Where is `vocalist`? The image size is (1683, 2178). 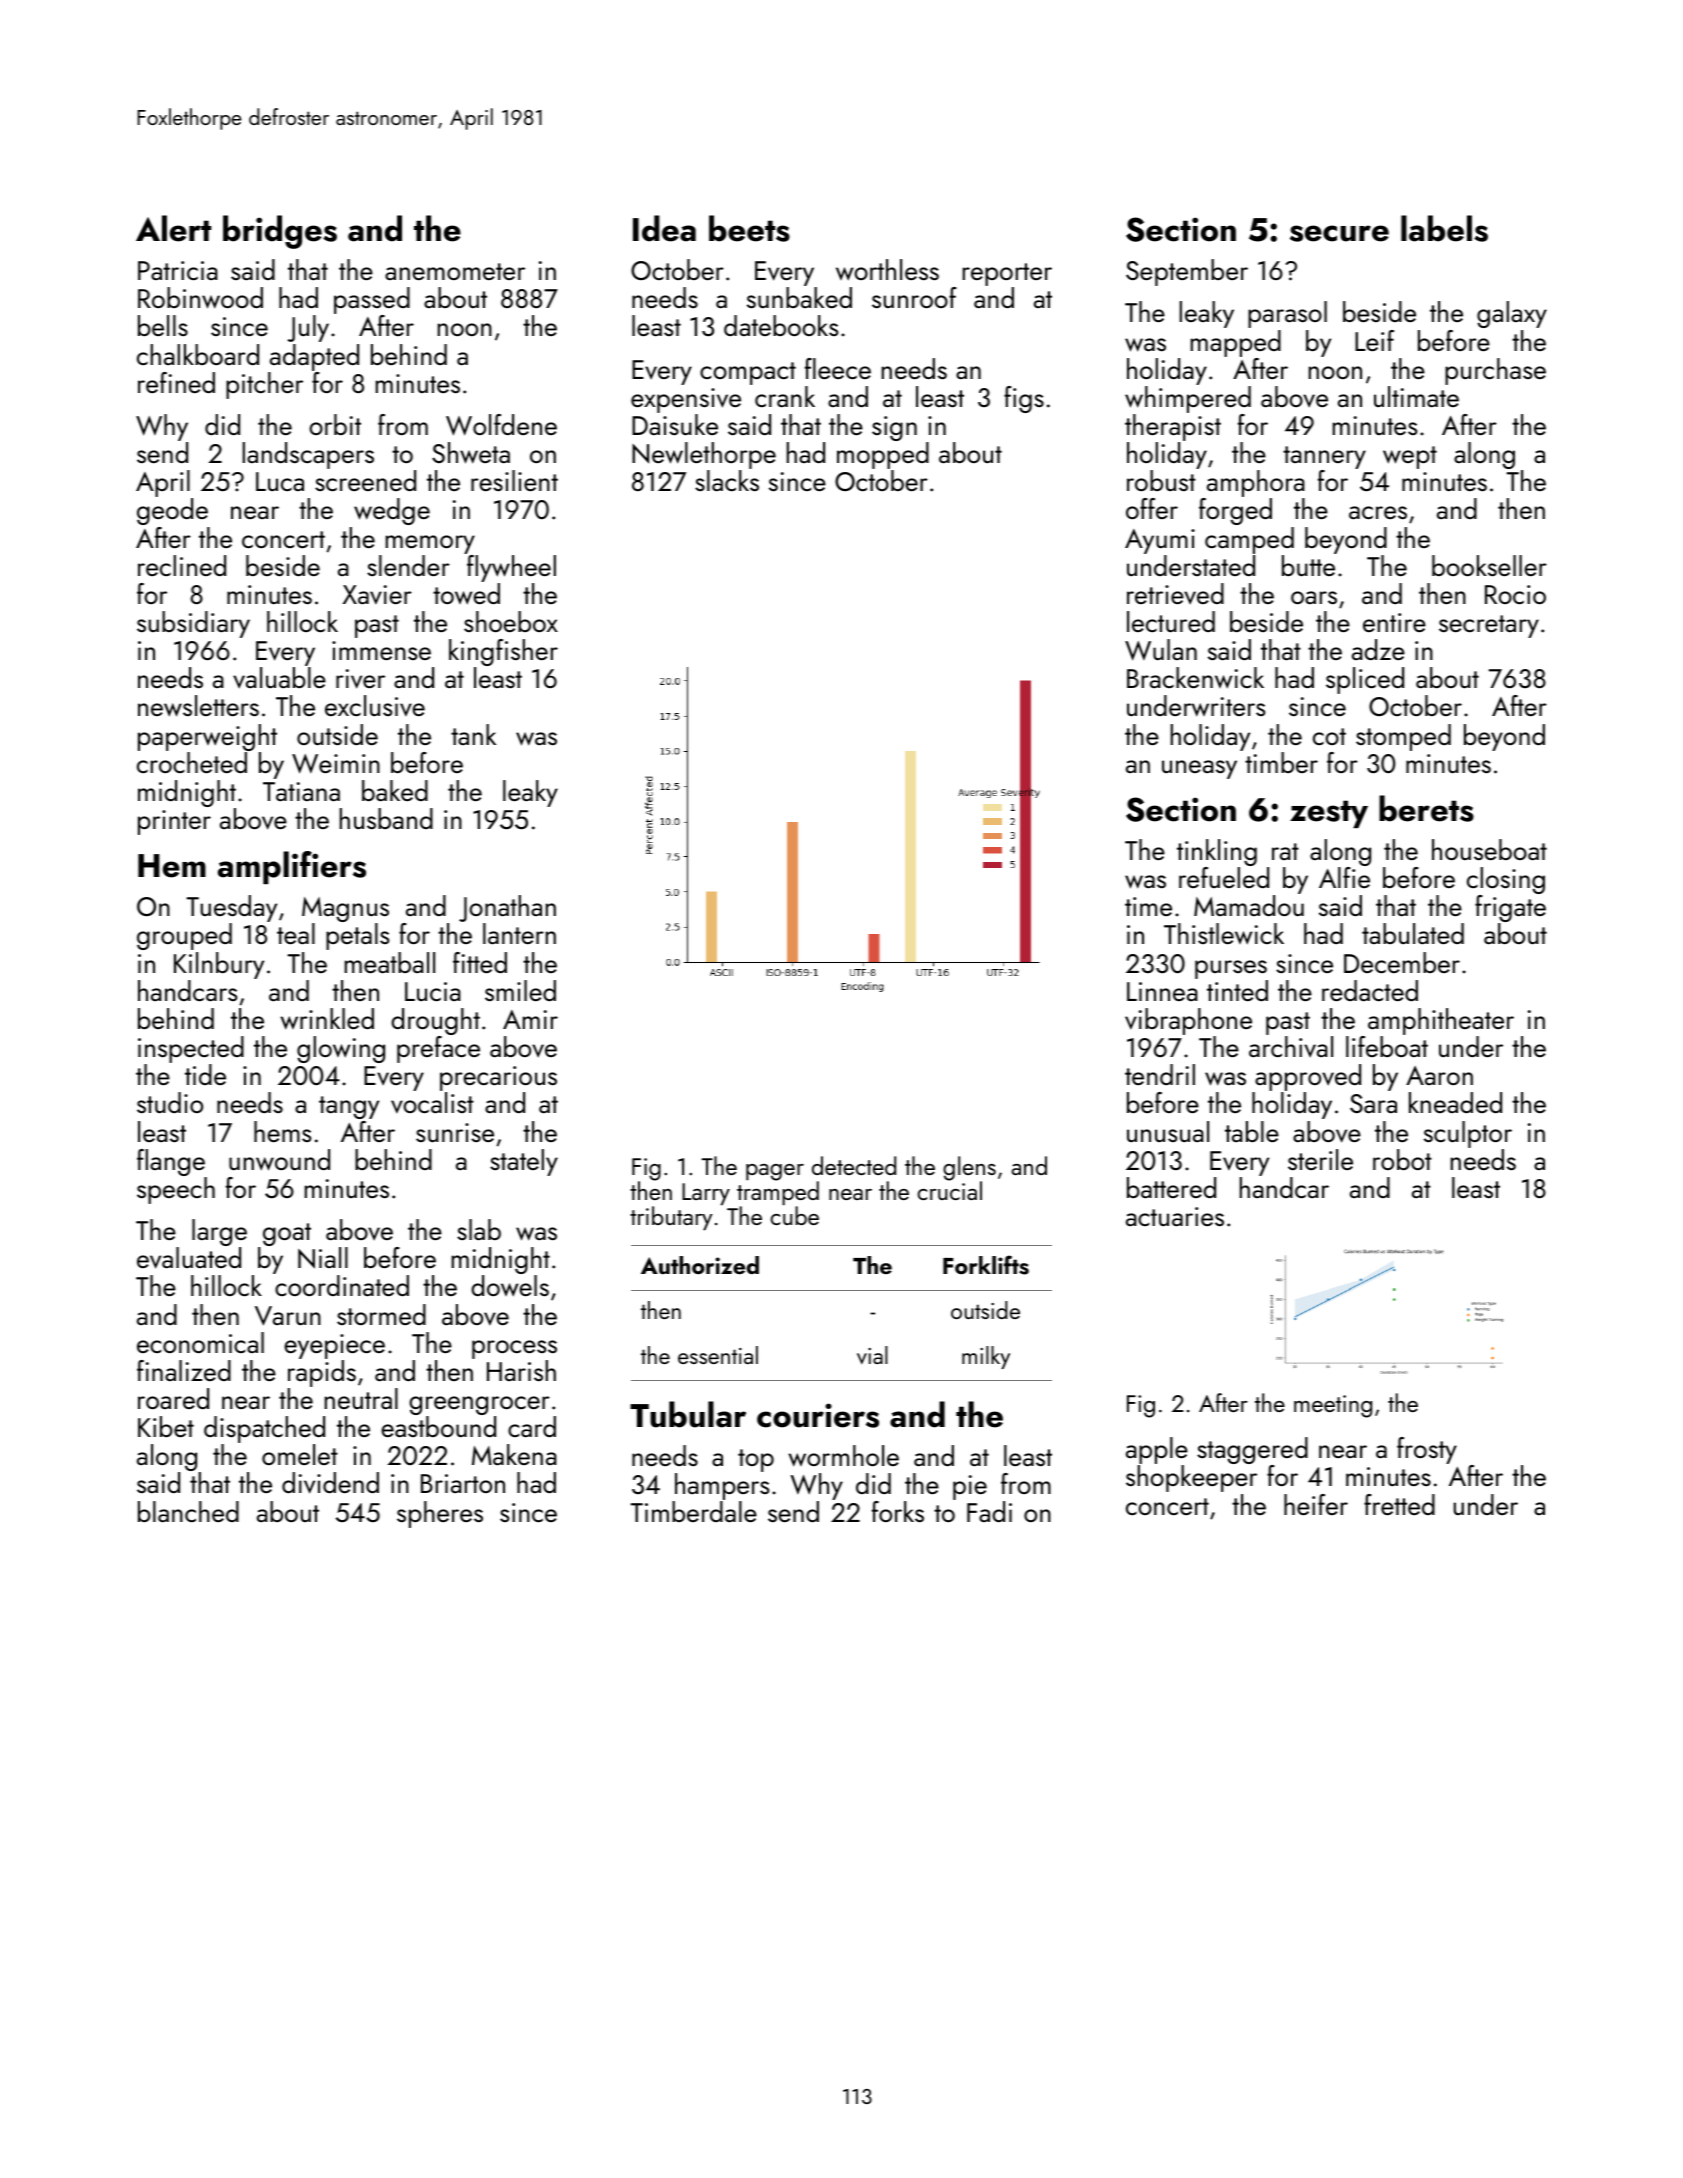
vocalist is located at coordinates (432, 1103).
